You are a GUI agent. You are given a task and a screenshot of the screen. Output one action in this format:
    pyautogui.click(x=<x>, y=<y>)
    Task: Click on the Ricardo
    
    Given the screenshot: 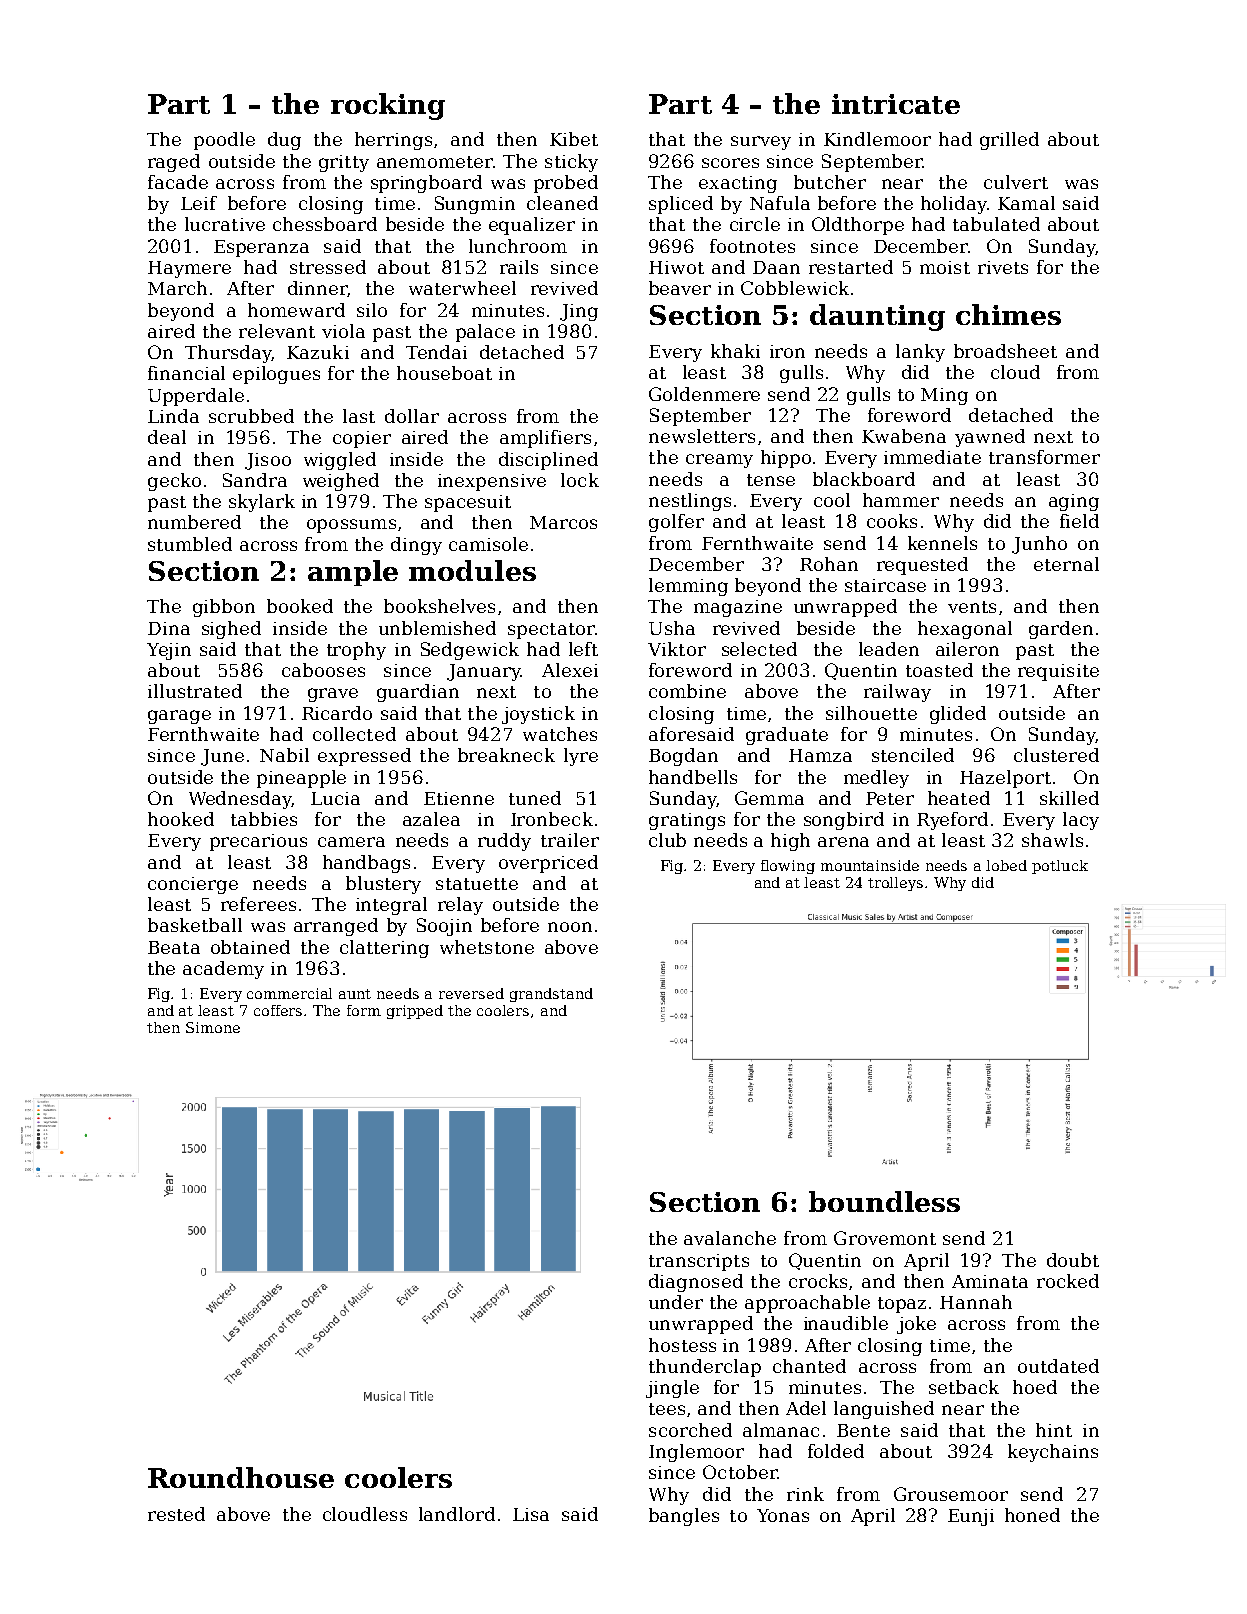 What is the action you would take?
    pyautogui.click(x=337, y=713)
